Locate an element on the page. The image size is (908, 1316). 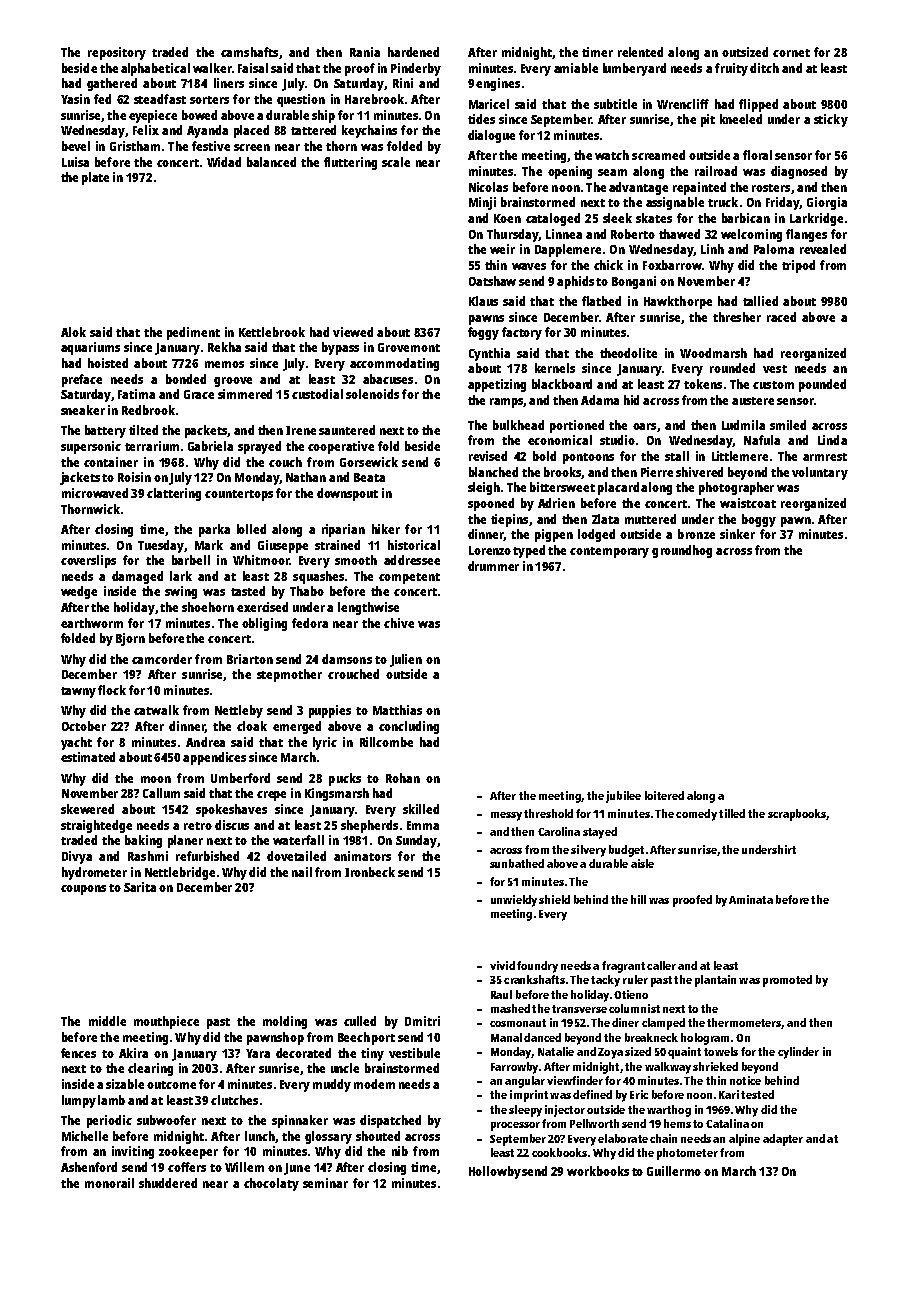
theodolite is located at coordinates (628, 353).
